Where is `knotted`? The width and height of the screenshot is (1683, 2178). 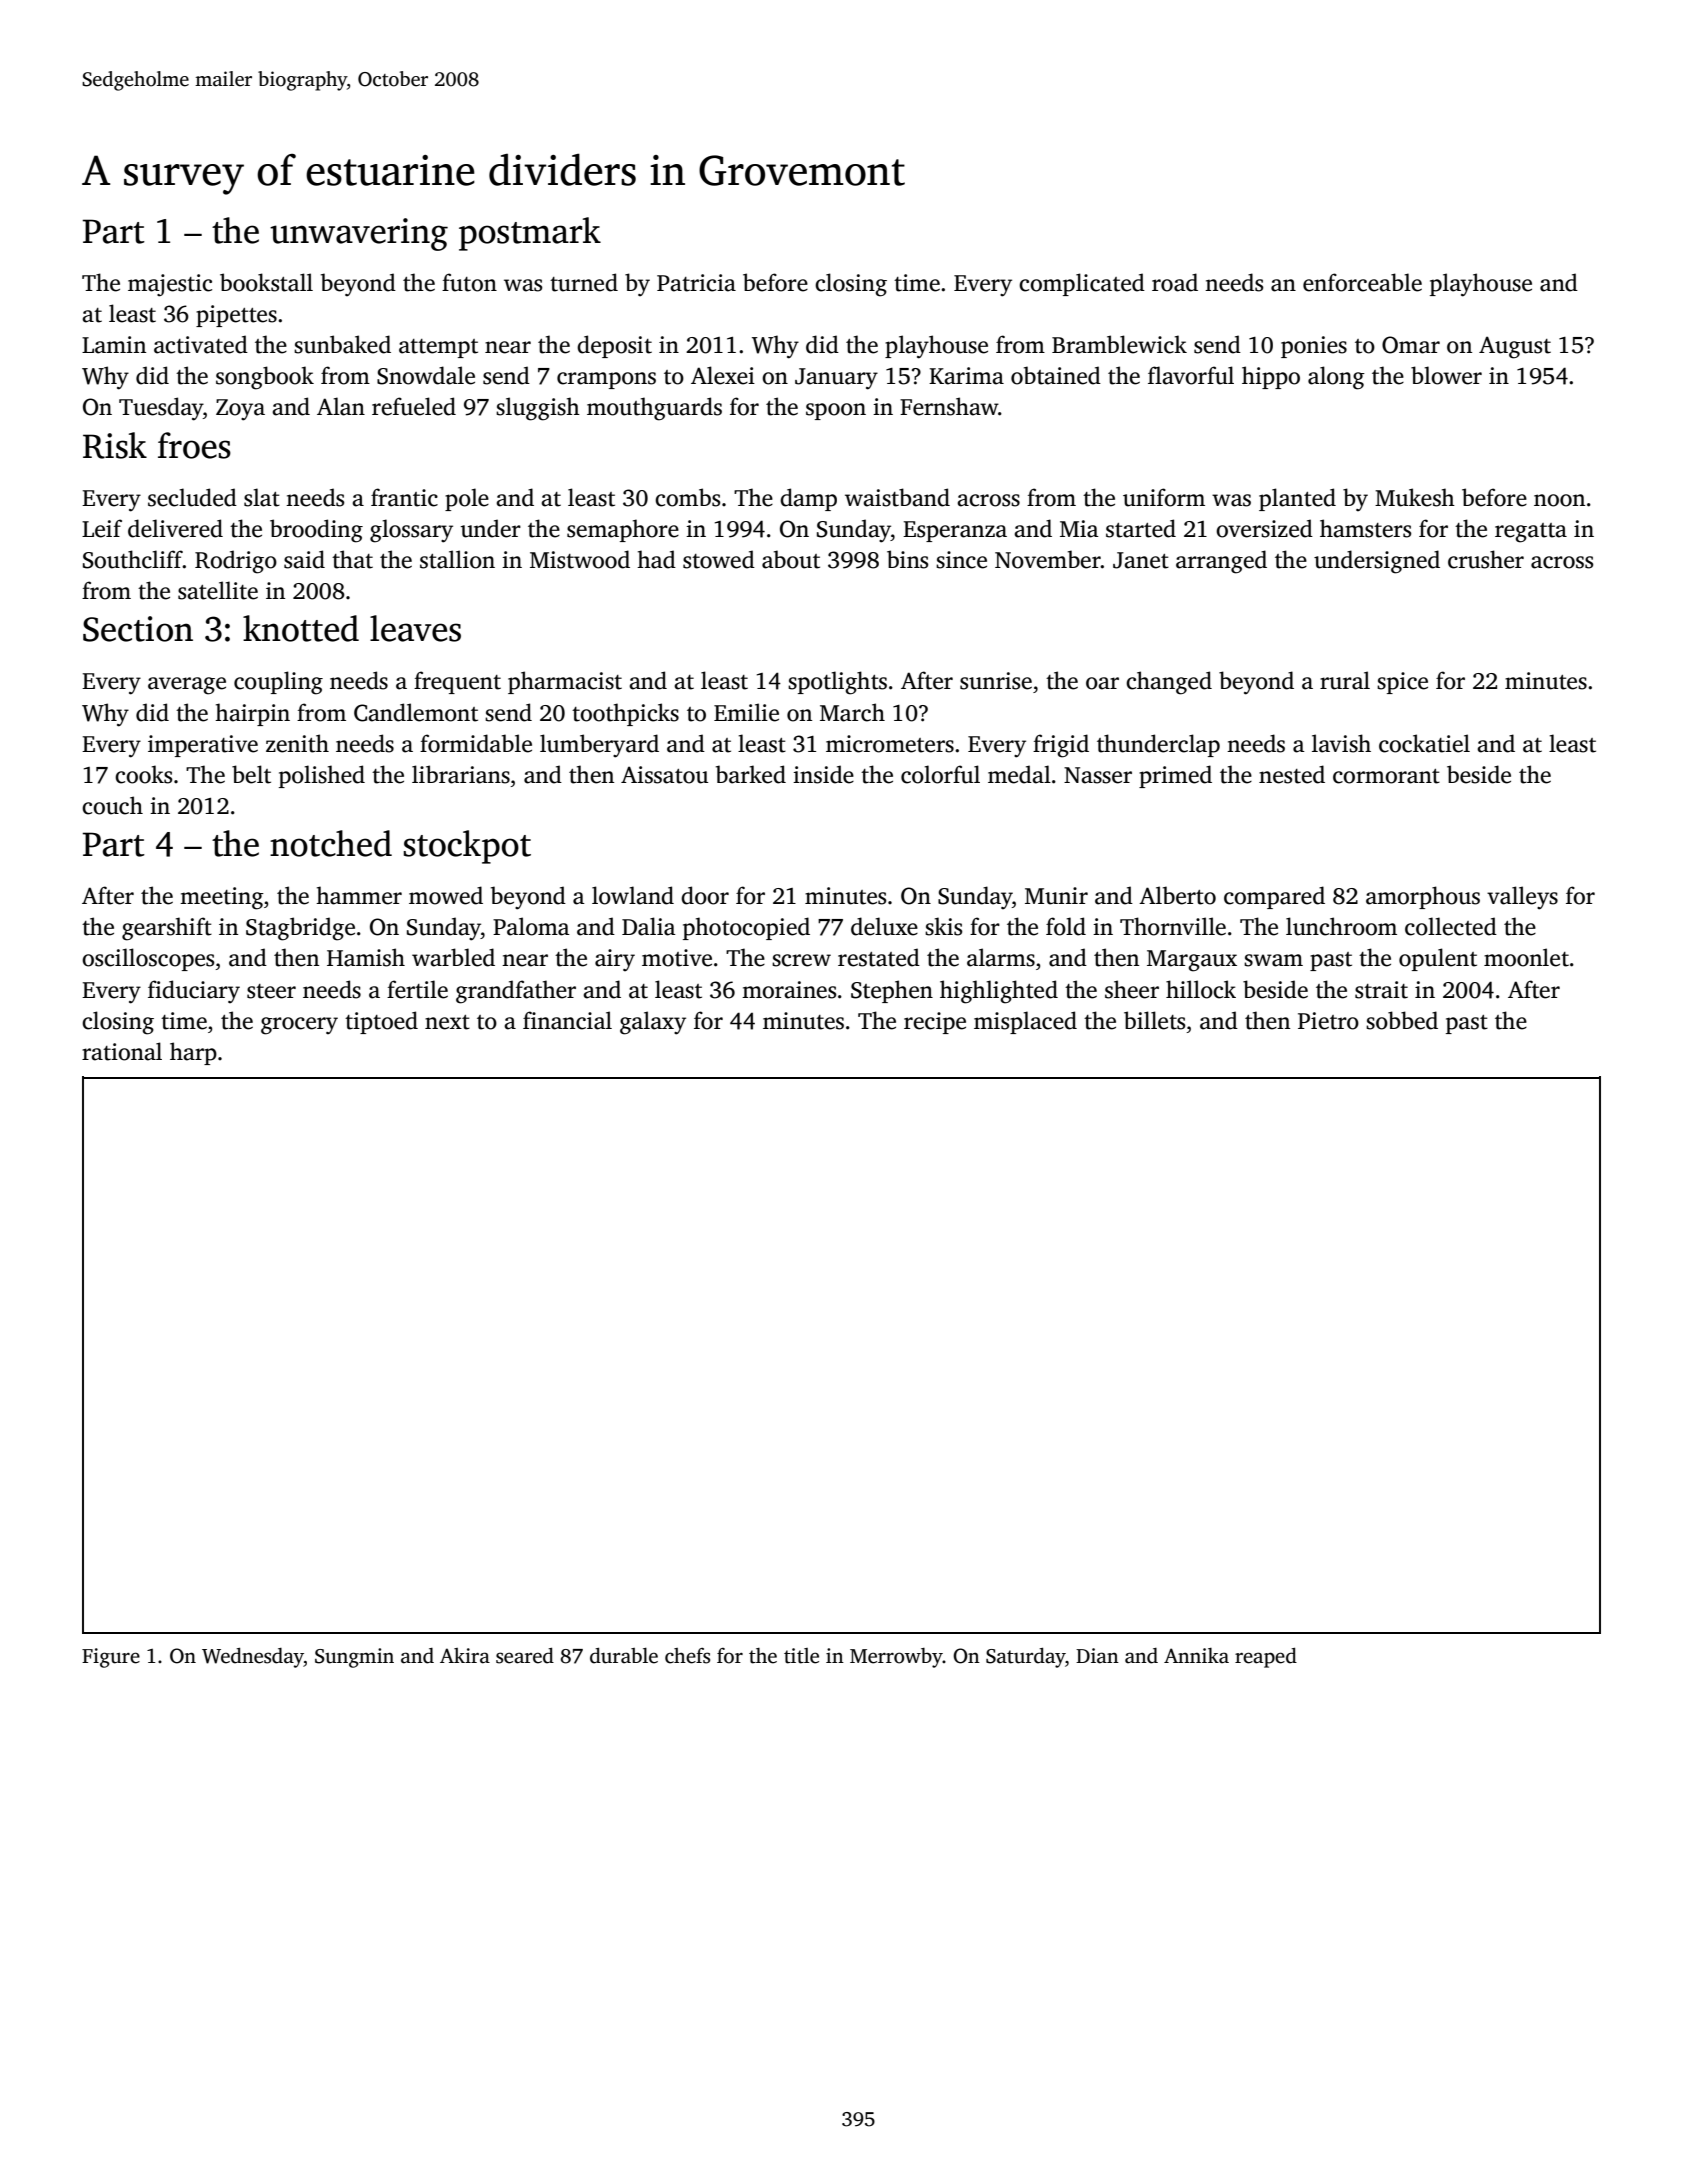
knotted is located at coordinates (301, 628).
